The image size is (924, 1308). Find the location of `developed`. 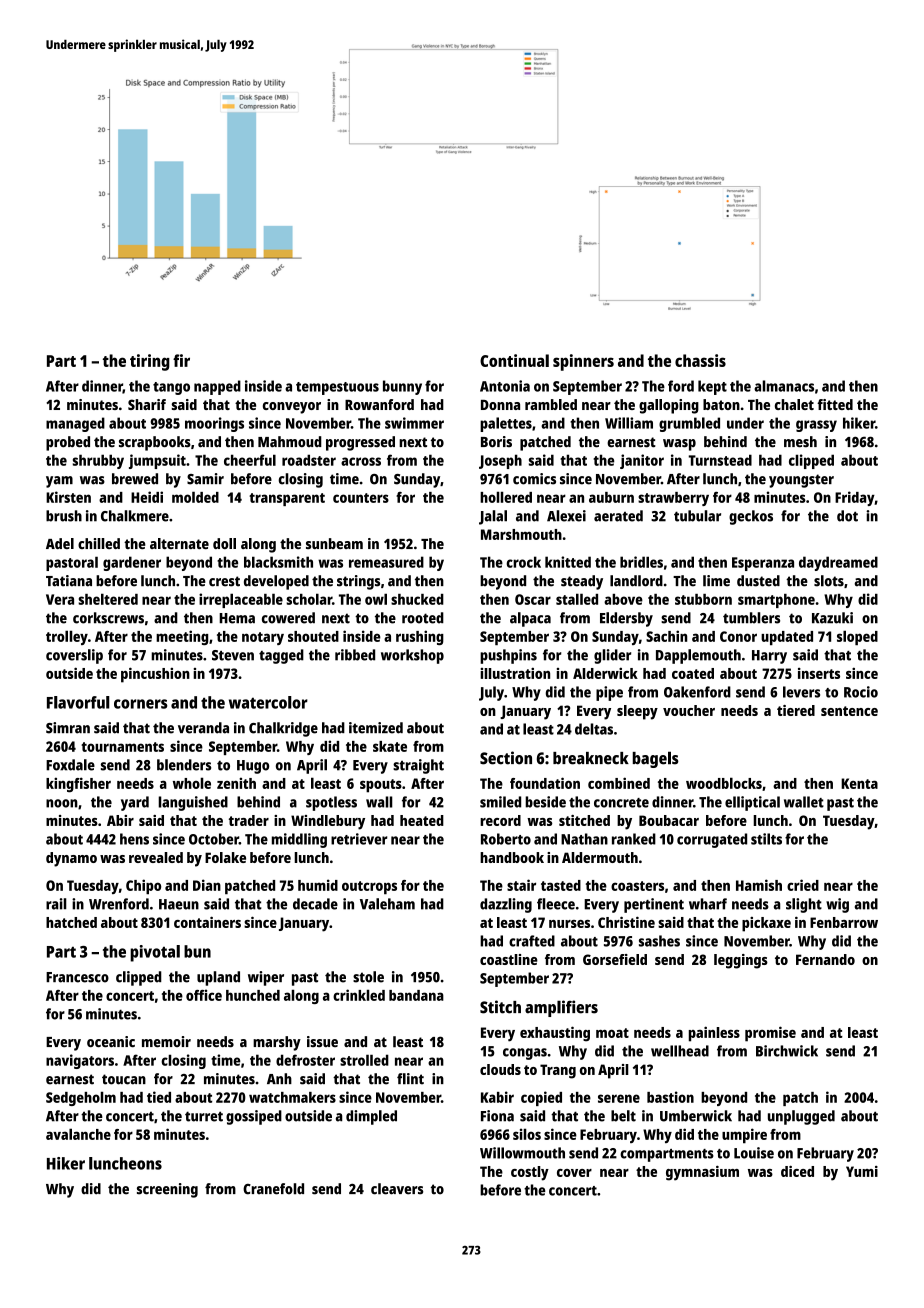

developed is located at coordinates (276, 582).
